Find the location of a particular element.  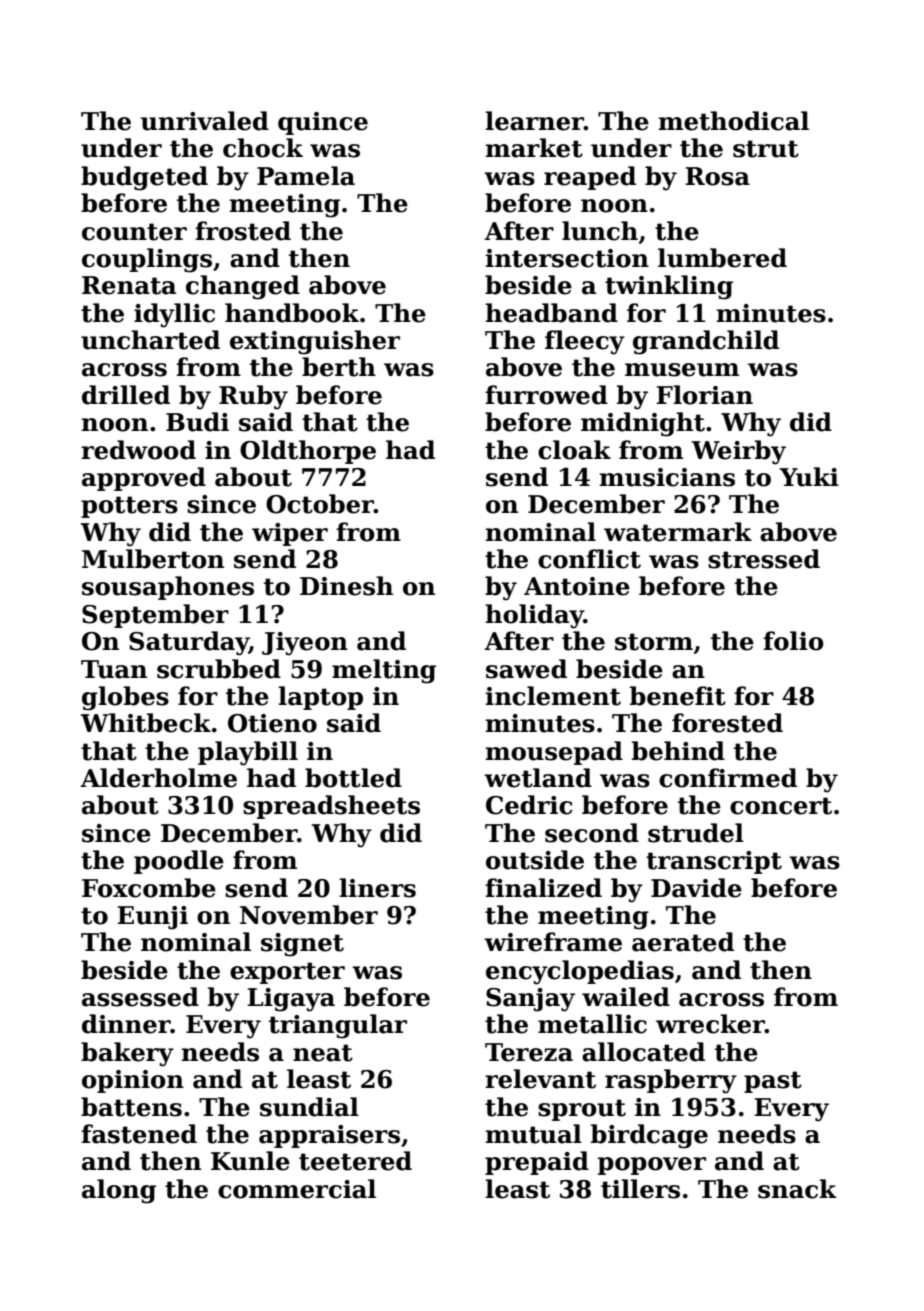

musicians is located at coordinates (667, 477).
